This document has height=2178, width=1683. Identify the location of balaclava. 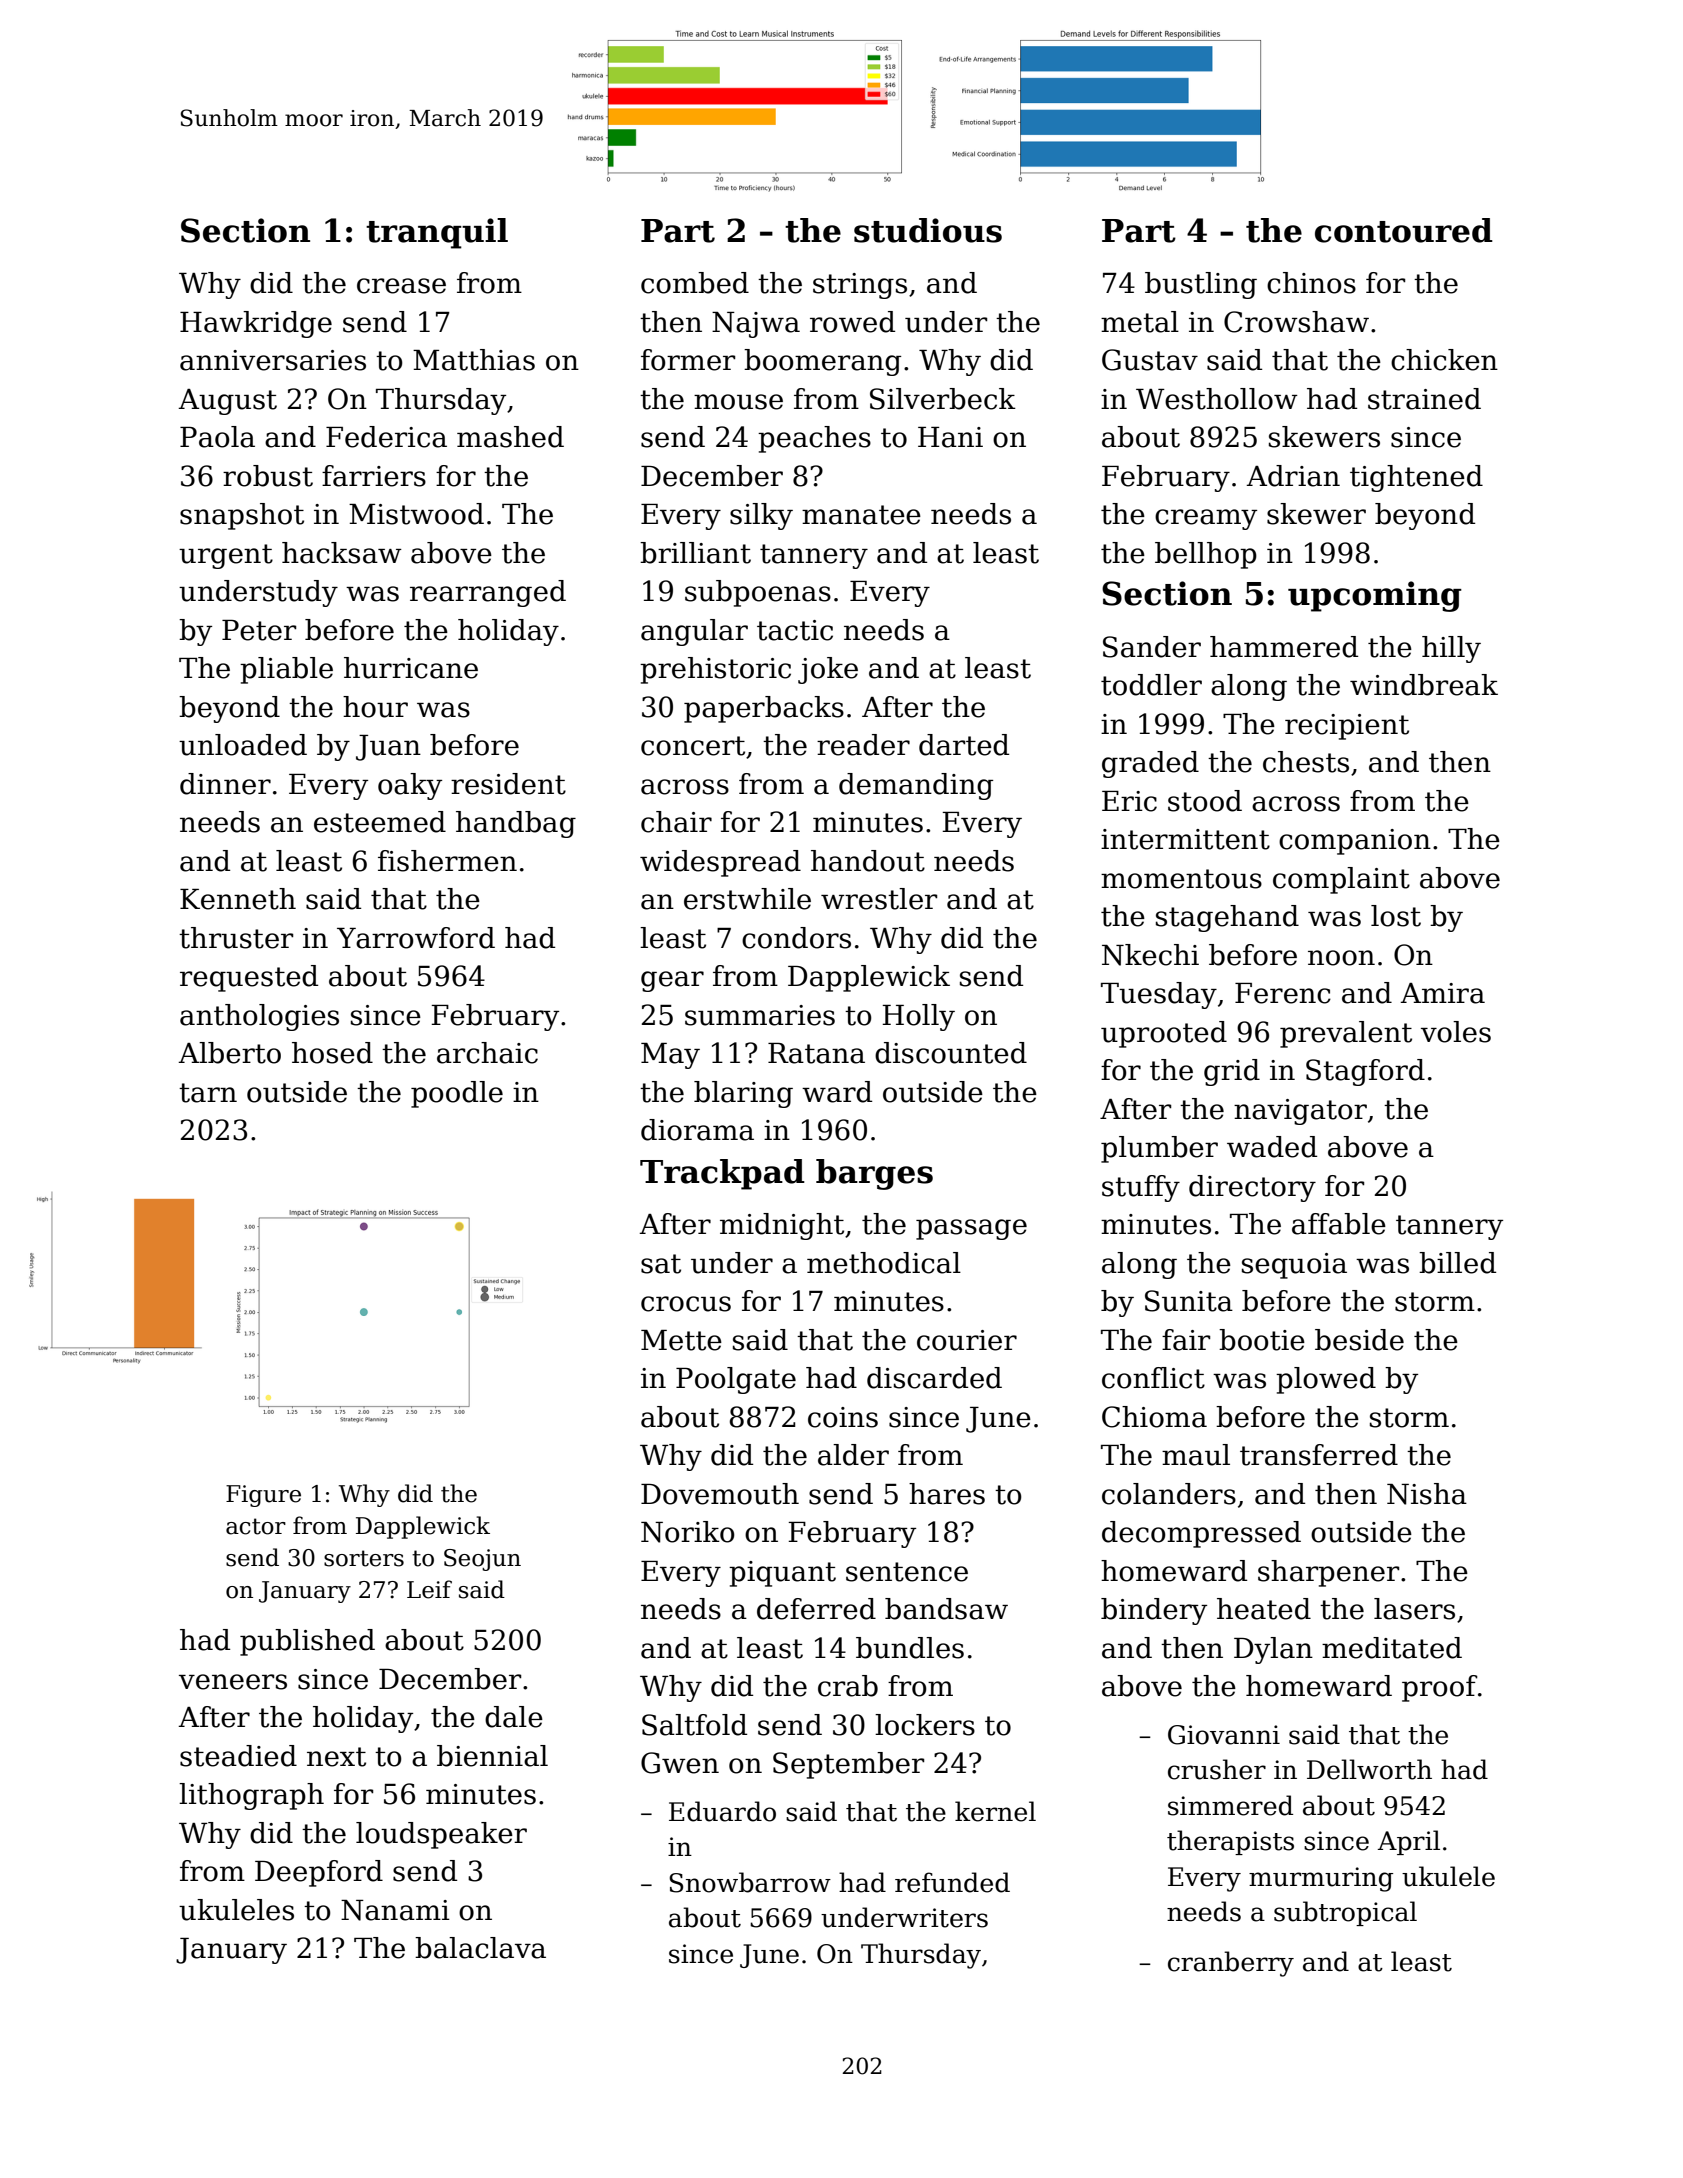
(480, 1948).
